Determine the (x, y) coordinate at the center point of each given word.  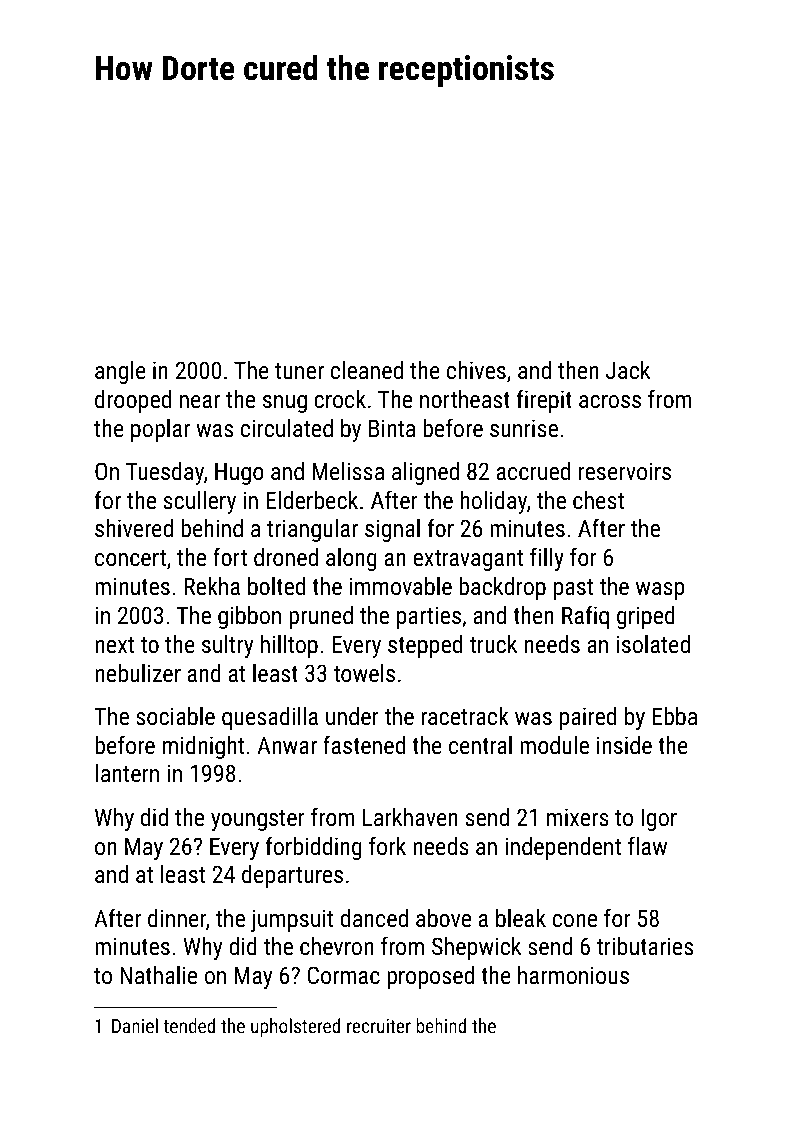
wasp (660, 591)
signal (392, 530)
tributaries (645, 946)
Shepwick (476, 948)
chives (476, 370)
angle (120, 372)
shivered (134, 528)
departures (292, 876)
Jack (628, 370)
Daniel (135, 1025)
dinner (177, 918)
